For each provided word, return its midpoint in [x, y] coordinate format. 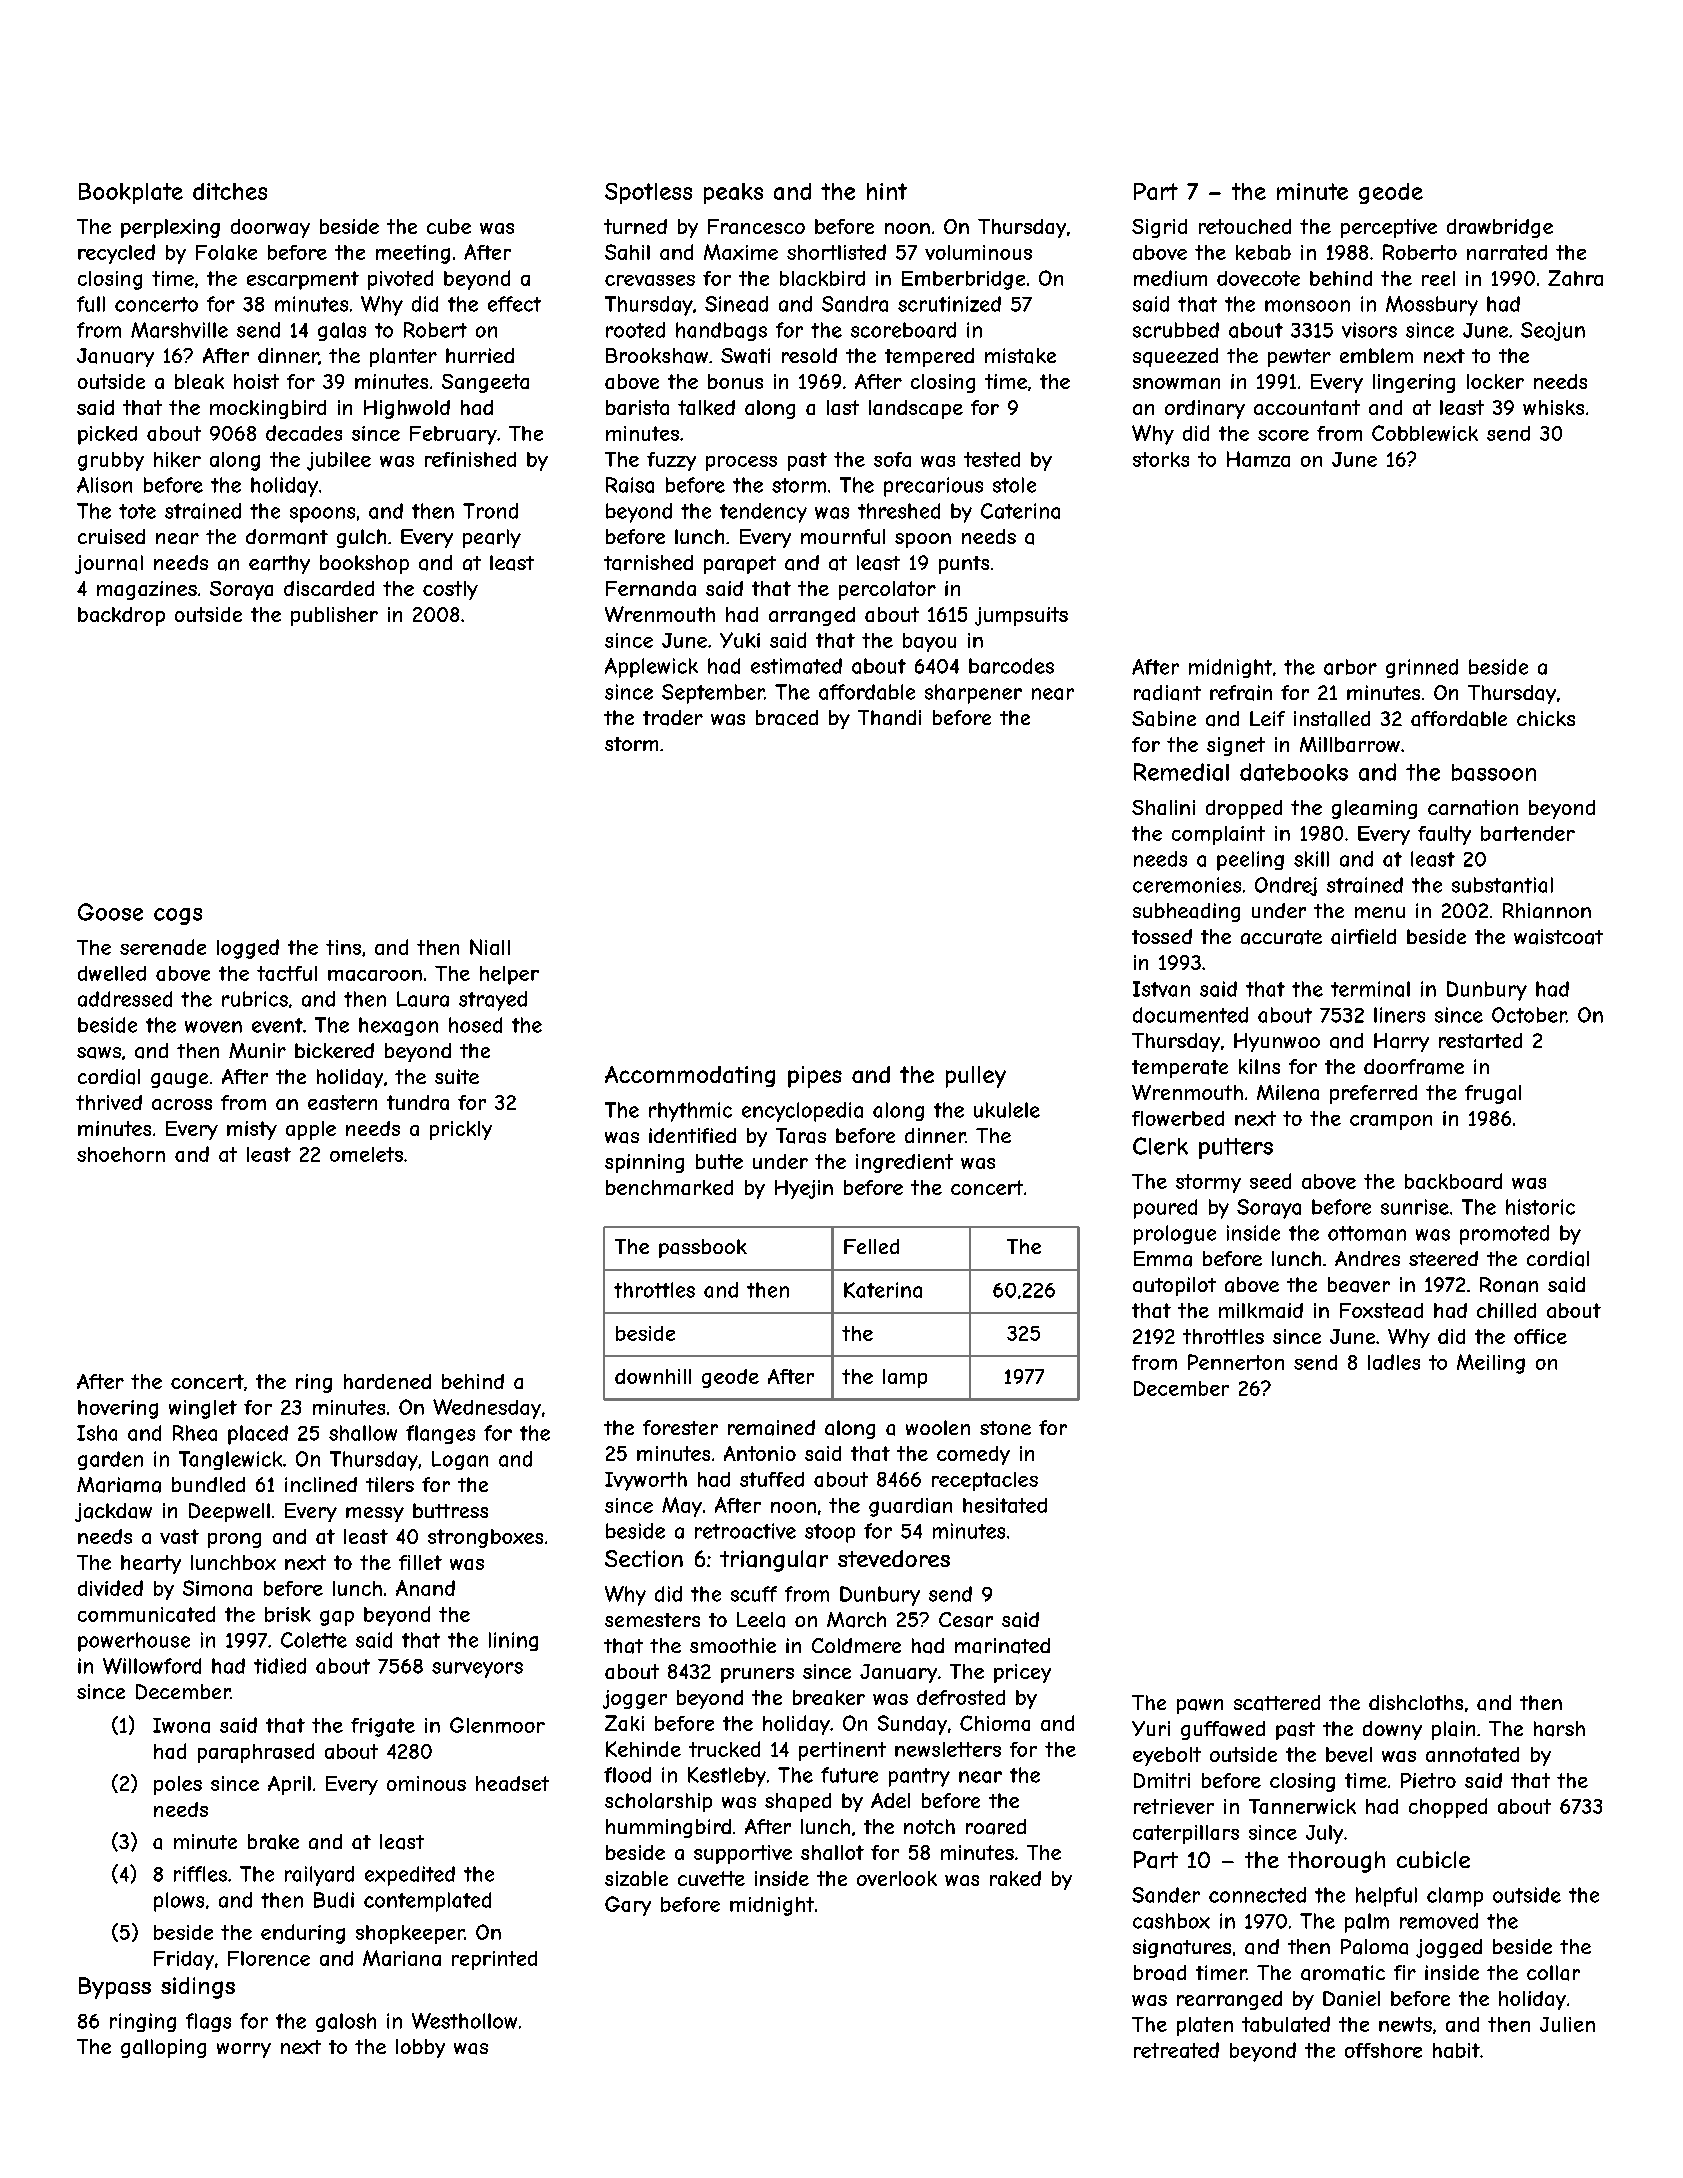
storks [1161, 459]
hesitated [1005, 1505]
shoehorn [121, 1154]
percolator [887, 590]
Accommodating [690, 1076]
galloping [163, 2048]
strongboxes [485, 1538]
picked [107, 435]
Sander [1166, 1895]
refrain [1241, 693]
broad [1160, 1973]
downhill [653, 1376]
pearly [492, 538]
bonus [735, 381]
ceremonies [1187, 885]
